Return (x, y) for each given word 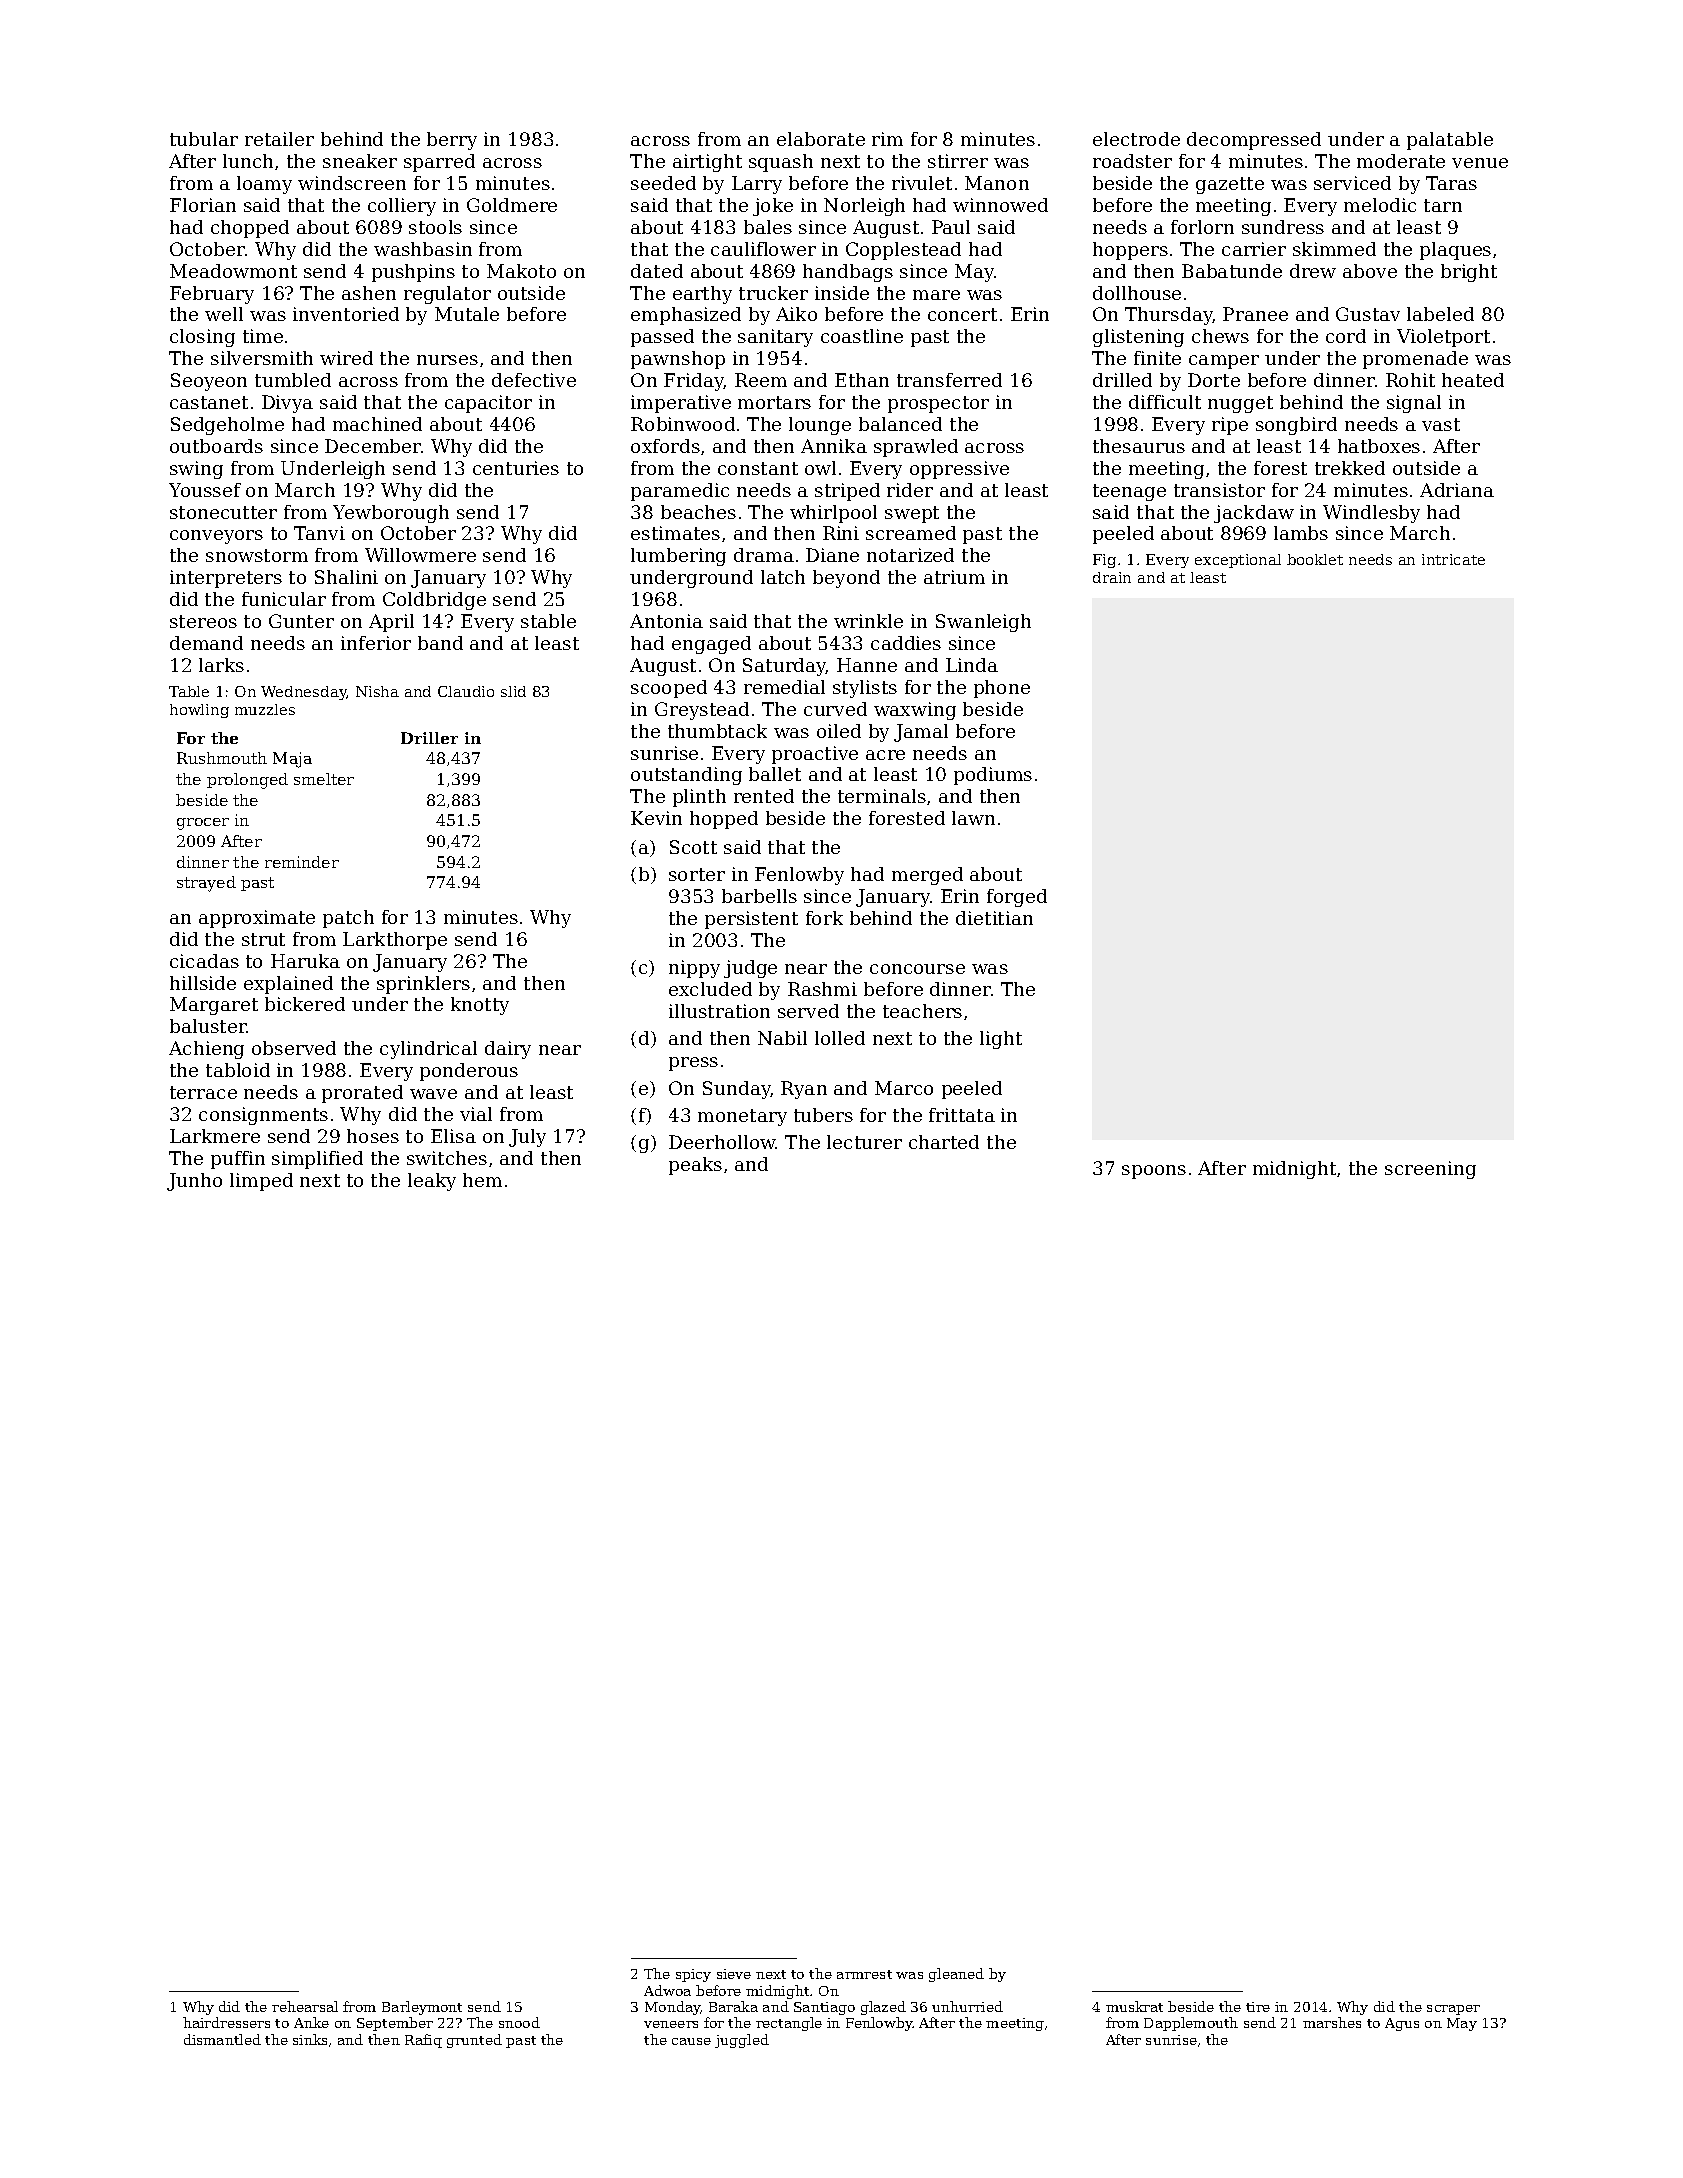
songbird (1296, 426)
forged (1017, 898)
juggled (742, 2041)
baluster (208, 1026)
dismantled (222, 2039)
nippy (694, 969)
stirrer (958, 161)
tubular (204, 139)
